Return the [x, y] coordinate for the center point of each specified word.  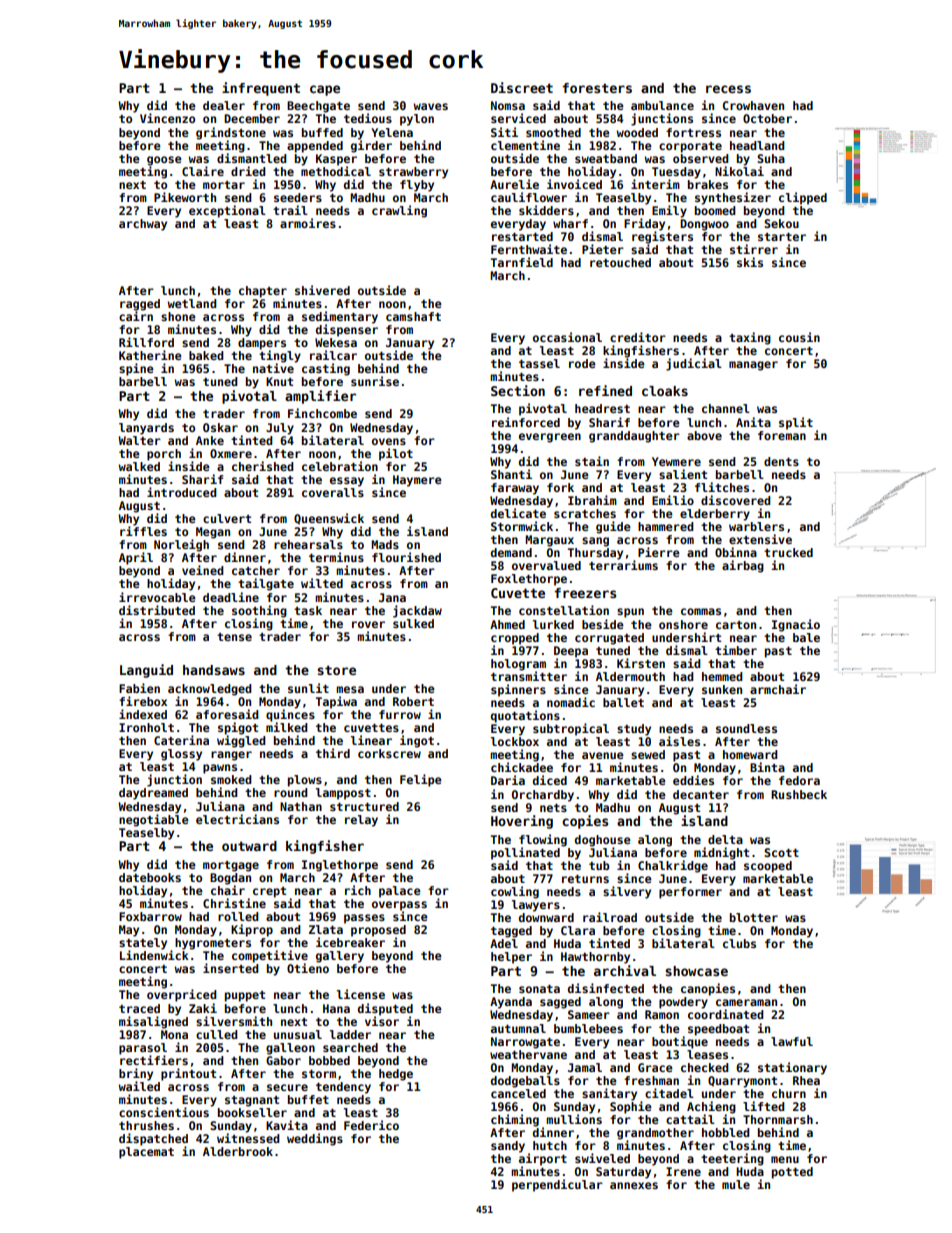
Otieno [308, 968]
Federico [371, 1125]
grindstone [231, 133]
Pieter [603, 249]
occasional [567, 337]
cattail [690, 1119]
